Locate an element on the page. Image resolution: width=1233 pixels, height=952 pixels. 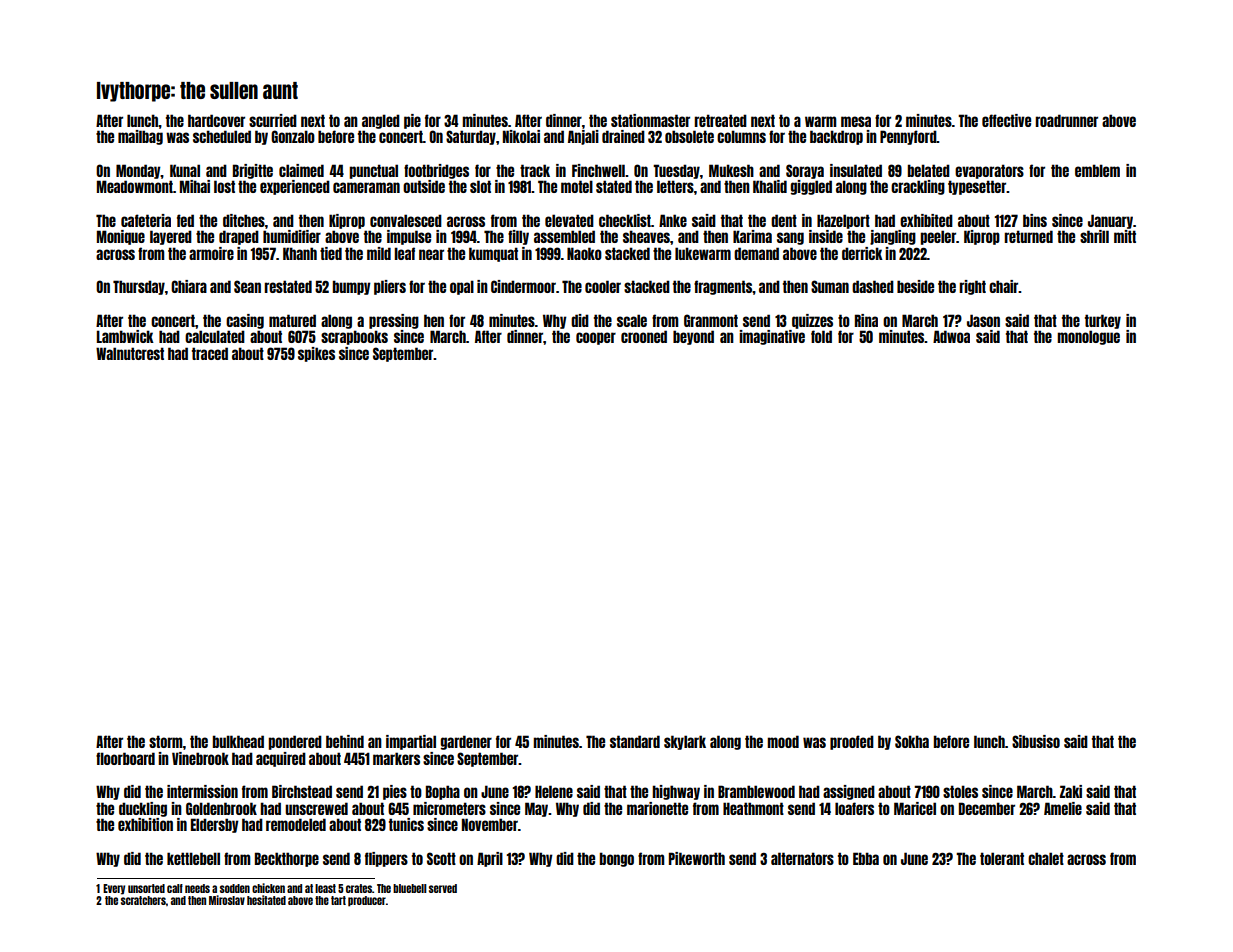
alternators is located at coordinates (802, 858).
